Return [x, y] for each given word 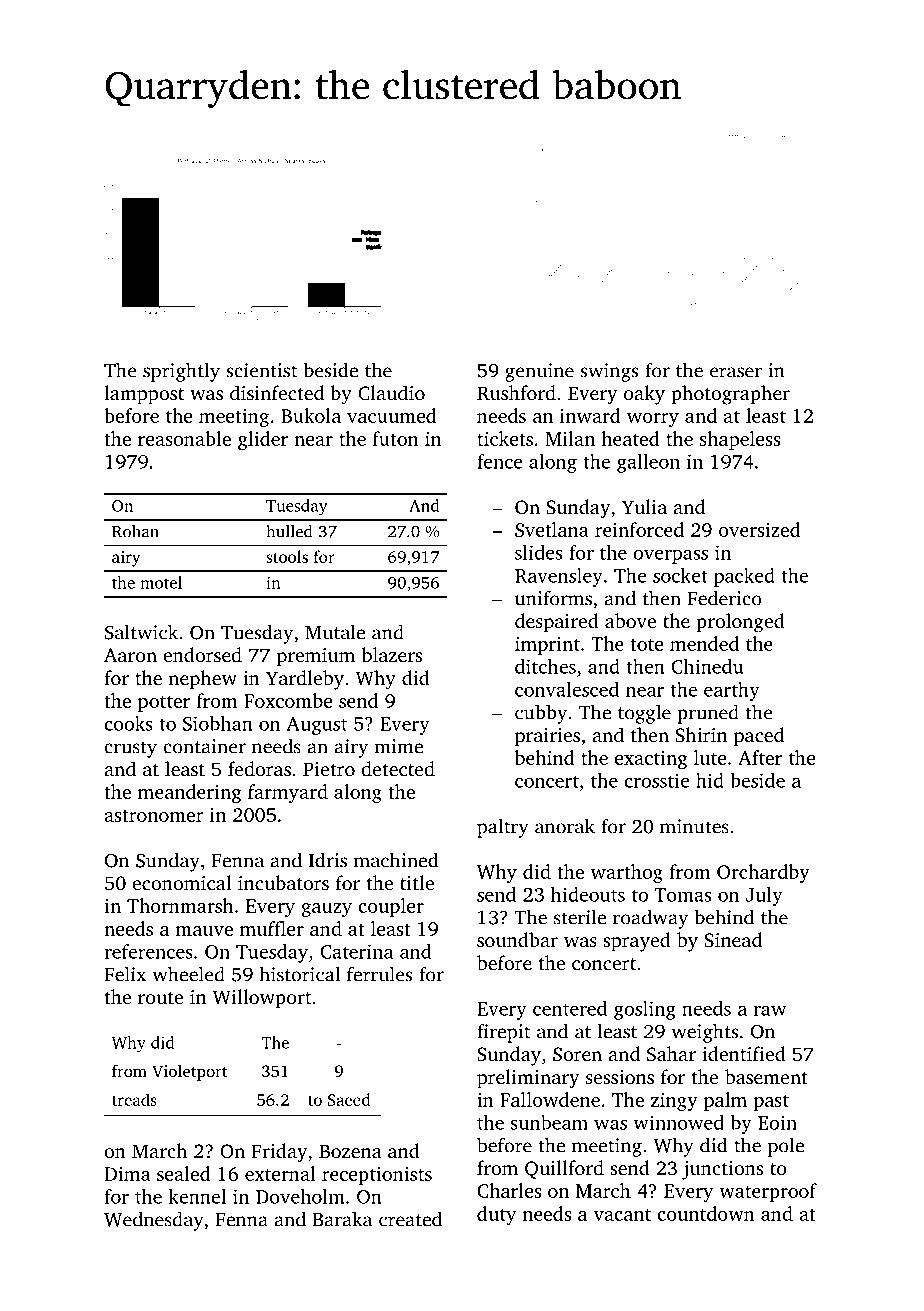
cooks [128, 723]
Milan [570, 438]
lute [710, 757]
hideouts [588, 894]
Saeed [349, 1099]
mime [399, 746]
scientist [262, 370]
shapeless [740, 440]
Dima [127, 1174]
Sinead [733, 940]
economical [182, 882]
